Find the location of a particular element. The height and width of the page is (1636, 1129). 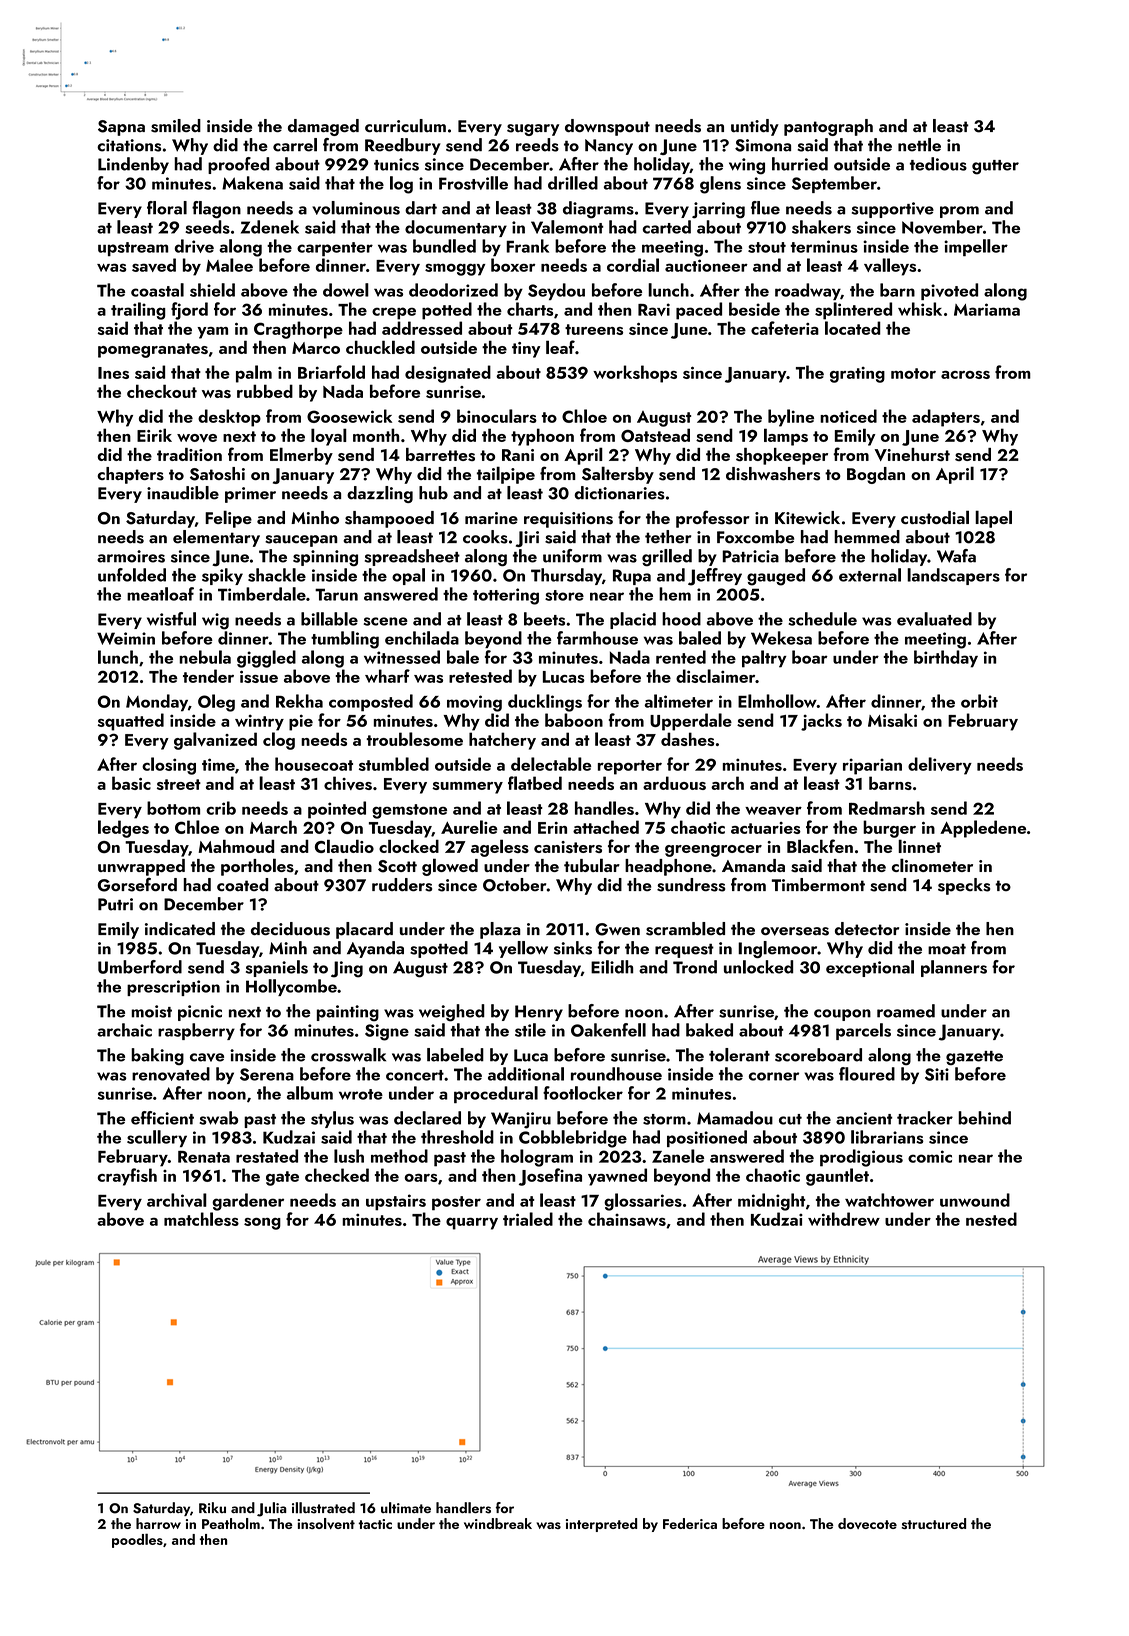

flatbed is located at coordinates (535, 783).
